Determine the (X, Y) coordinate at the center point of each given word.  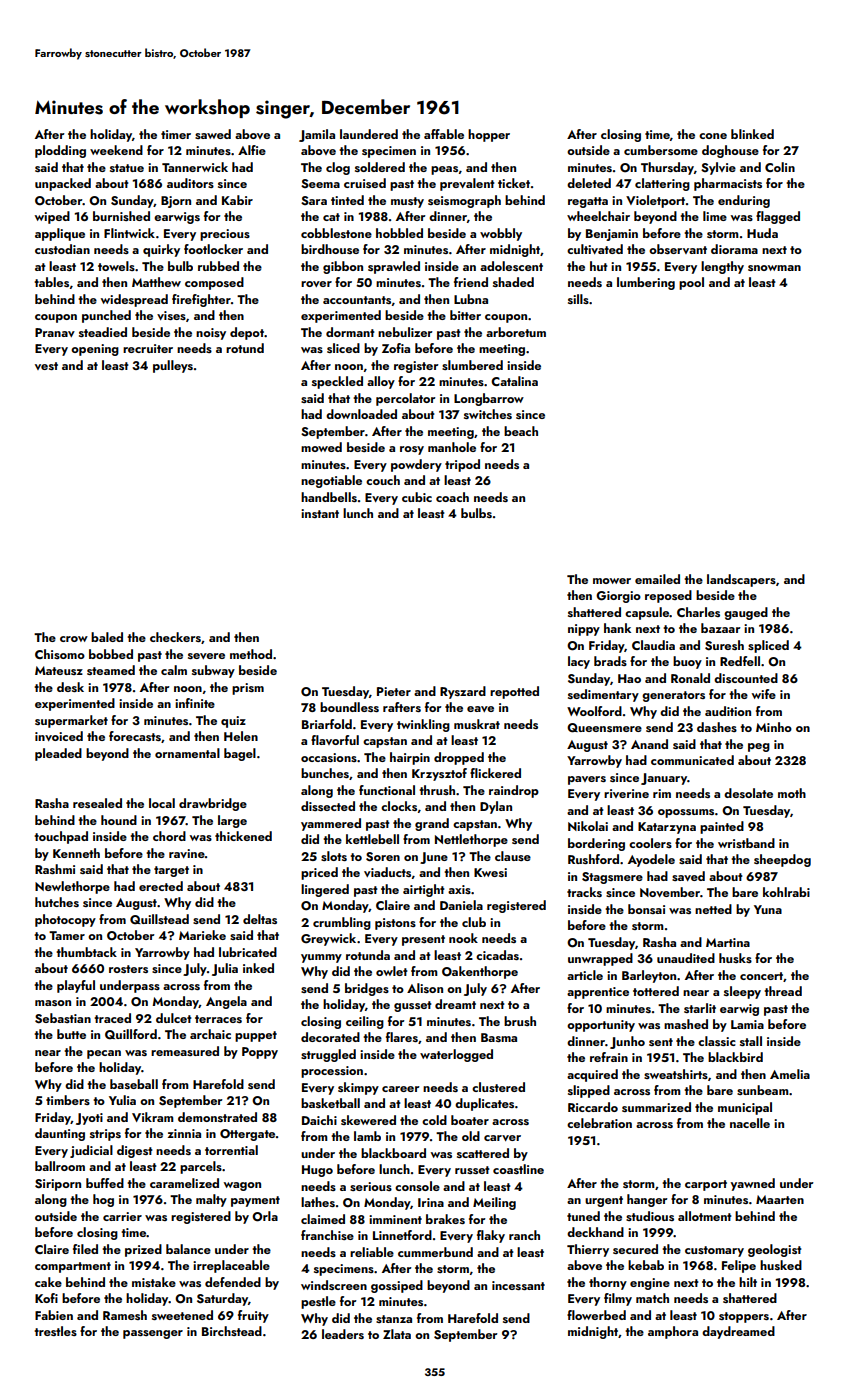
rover (316, 284)
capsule (647, 613)
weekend (116, 150)
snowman (774, 268)
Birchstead (232, 1331)
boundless (349, 707)
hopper (489, 135)
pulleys (173, 366)
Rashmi (55, 869)
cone (713, 136)
